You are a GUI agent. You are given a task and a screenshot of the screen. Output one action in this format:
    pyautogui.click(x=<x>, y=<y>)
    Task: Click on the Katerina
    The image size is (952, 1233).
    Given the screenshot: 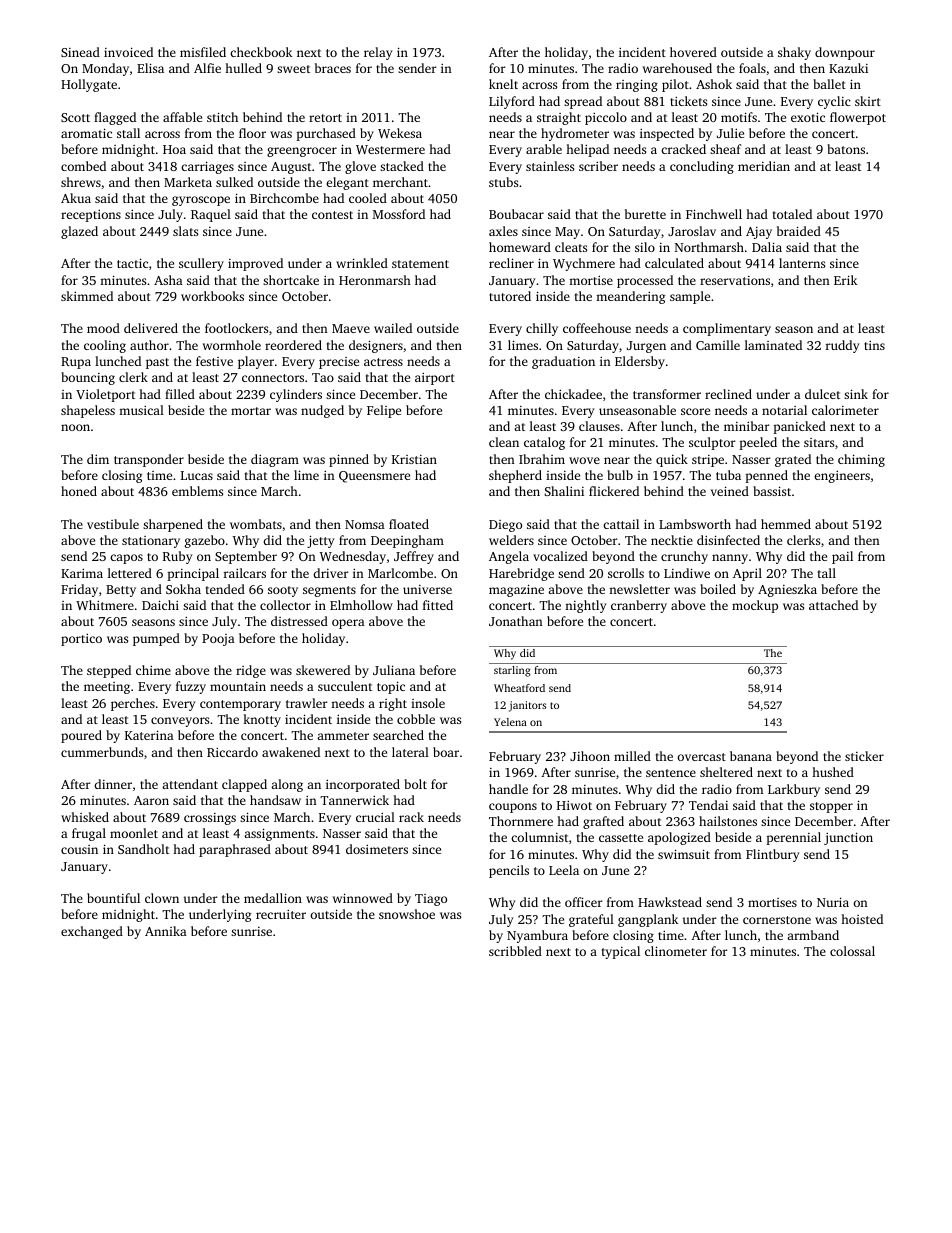 What is the action you would take?
    pyautogui.click(x=149, y=735)
